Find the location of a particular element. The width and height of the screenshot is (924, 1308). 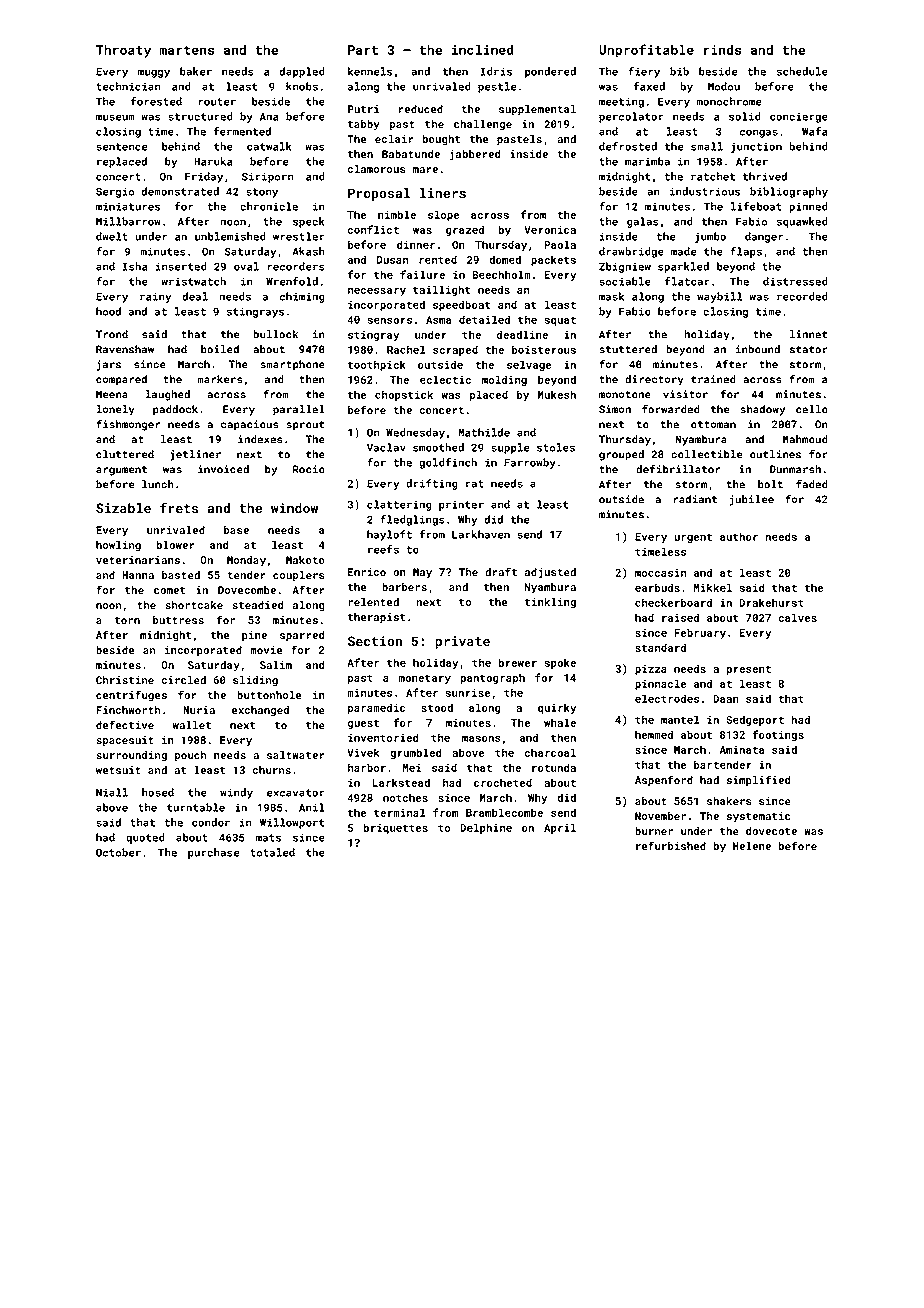

rinds is located at coordinates (722, 50).
